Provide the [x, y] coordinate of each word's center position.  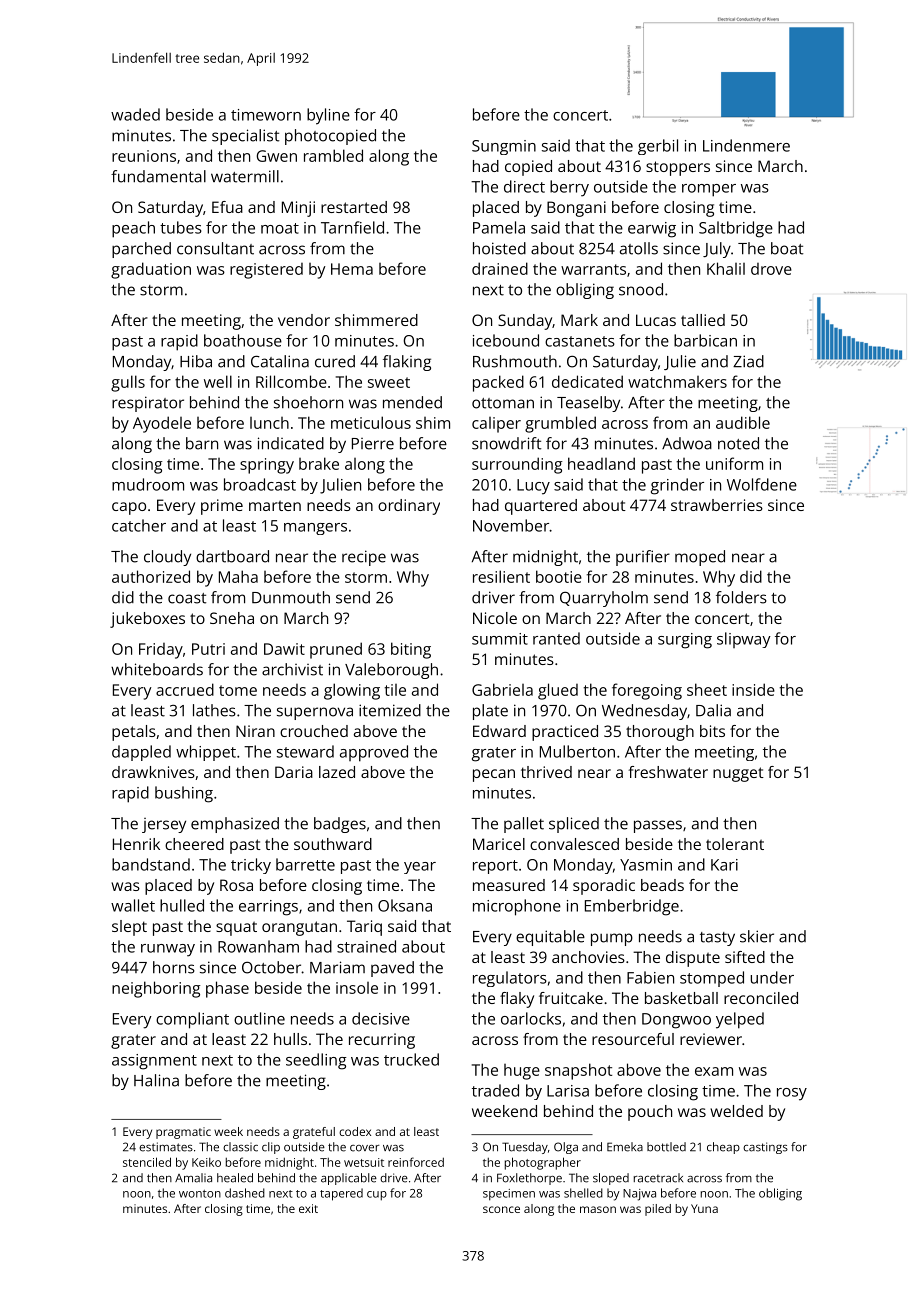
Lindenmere [746, 145]
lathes [214, 710]
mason [598, 1209]
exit [308, 1208]
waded [135, 114]
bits [712, 731]
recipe [364, 558]
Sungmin [504, 147]
